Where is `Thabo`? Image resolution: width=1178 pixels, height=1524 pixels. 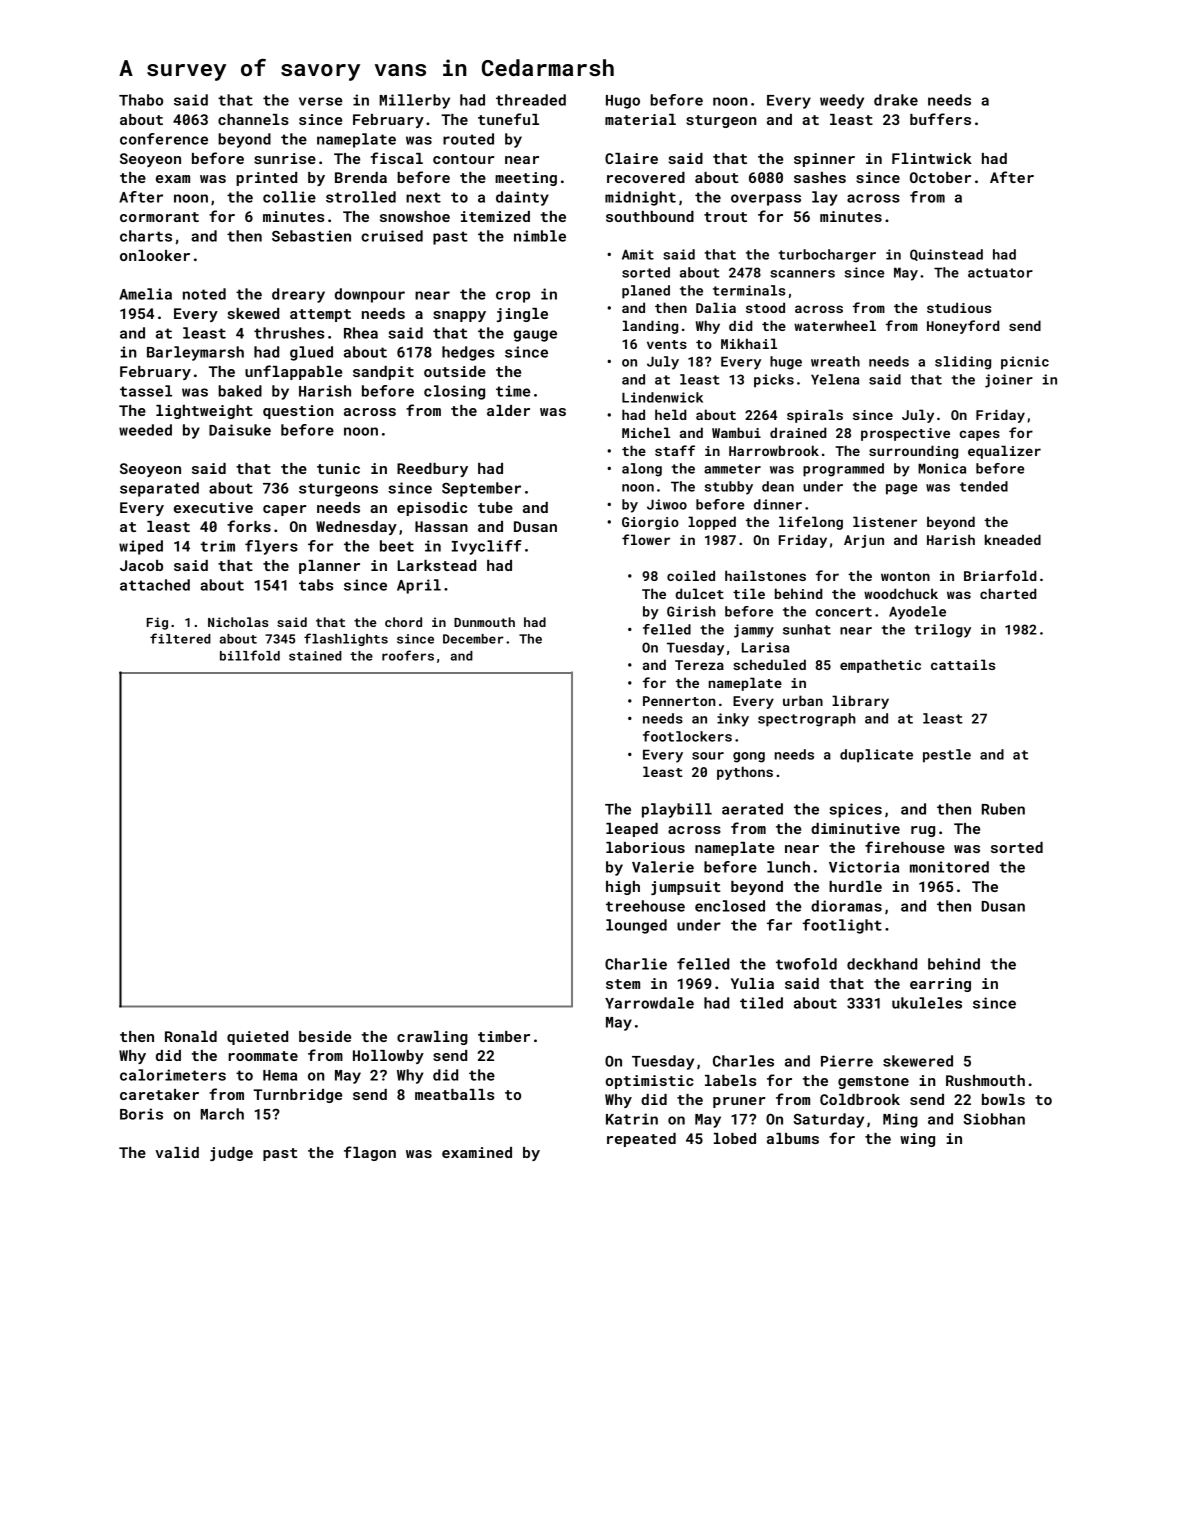 Thabo is located at coordinates (141, 100).
